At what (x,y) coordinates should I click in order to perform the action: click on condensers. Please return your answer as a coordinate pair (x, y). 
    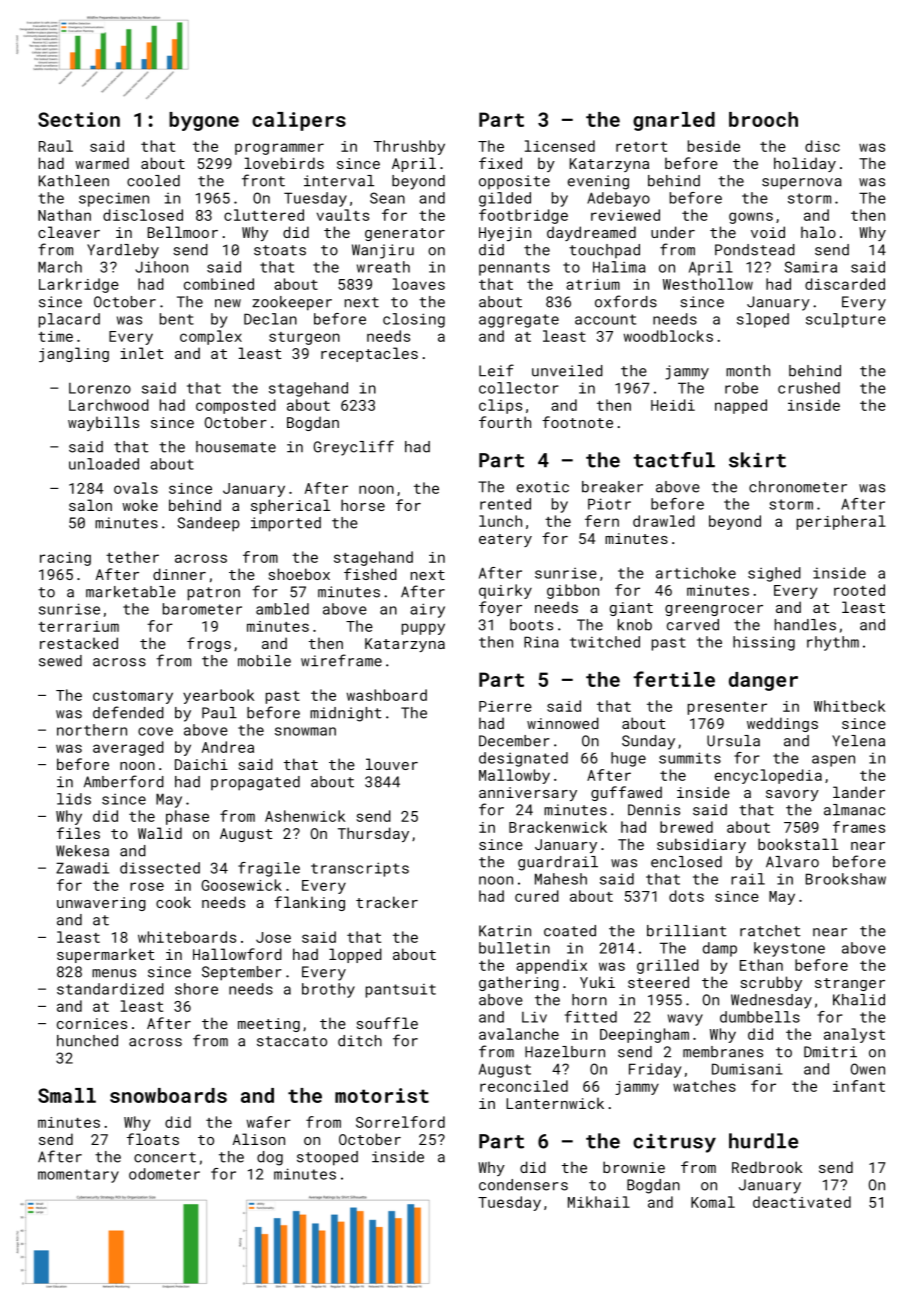
    Looking at the image, I should click on (523, 1185).
